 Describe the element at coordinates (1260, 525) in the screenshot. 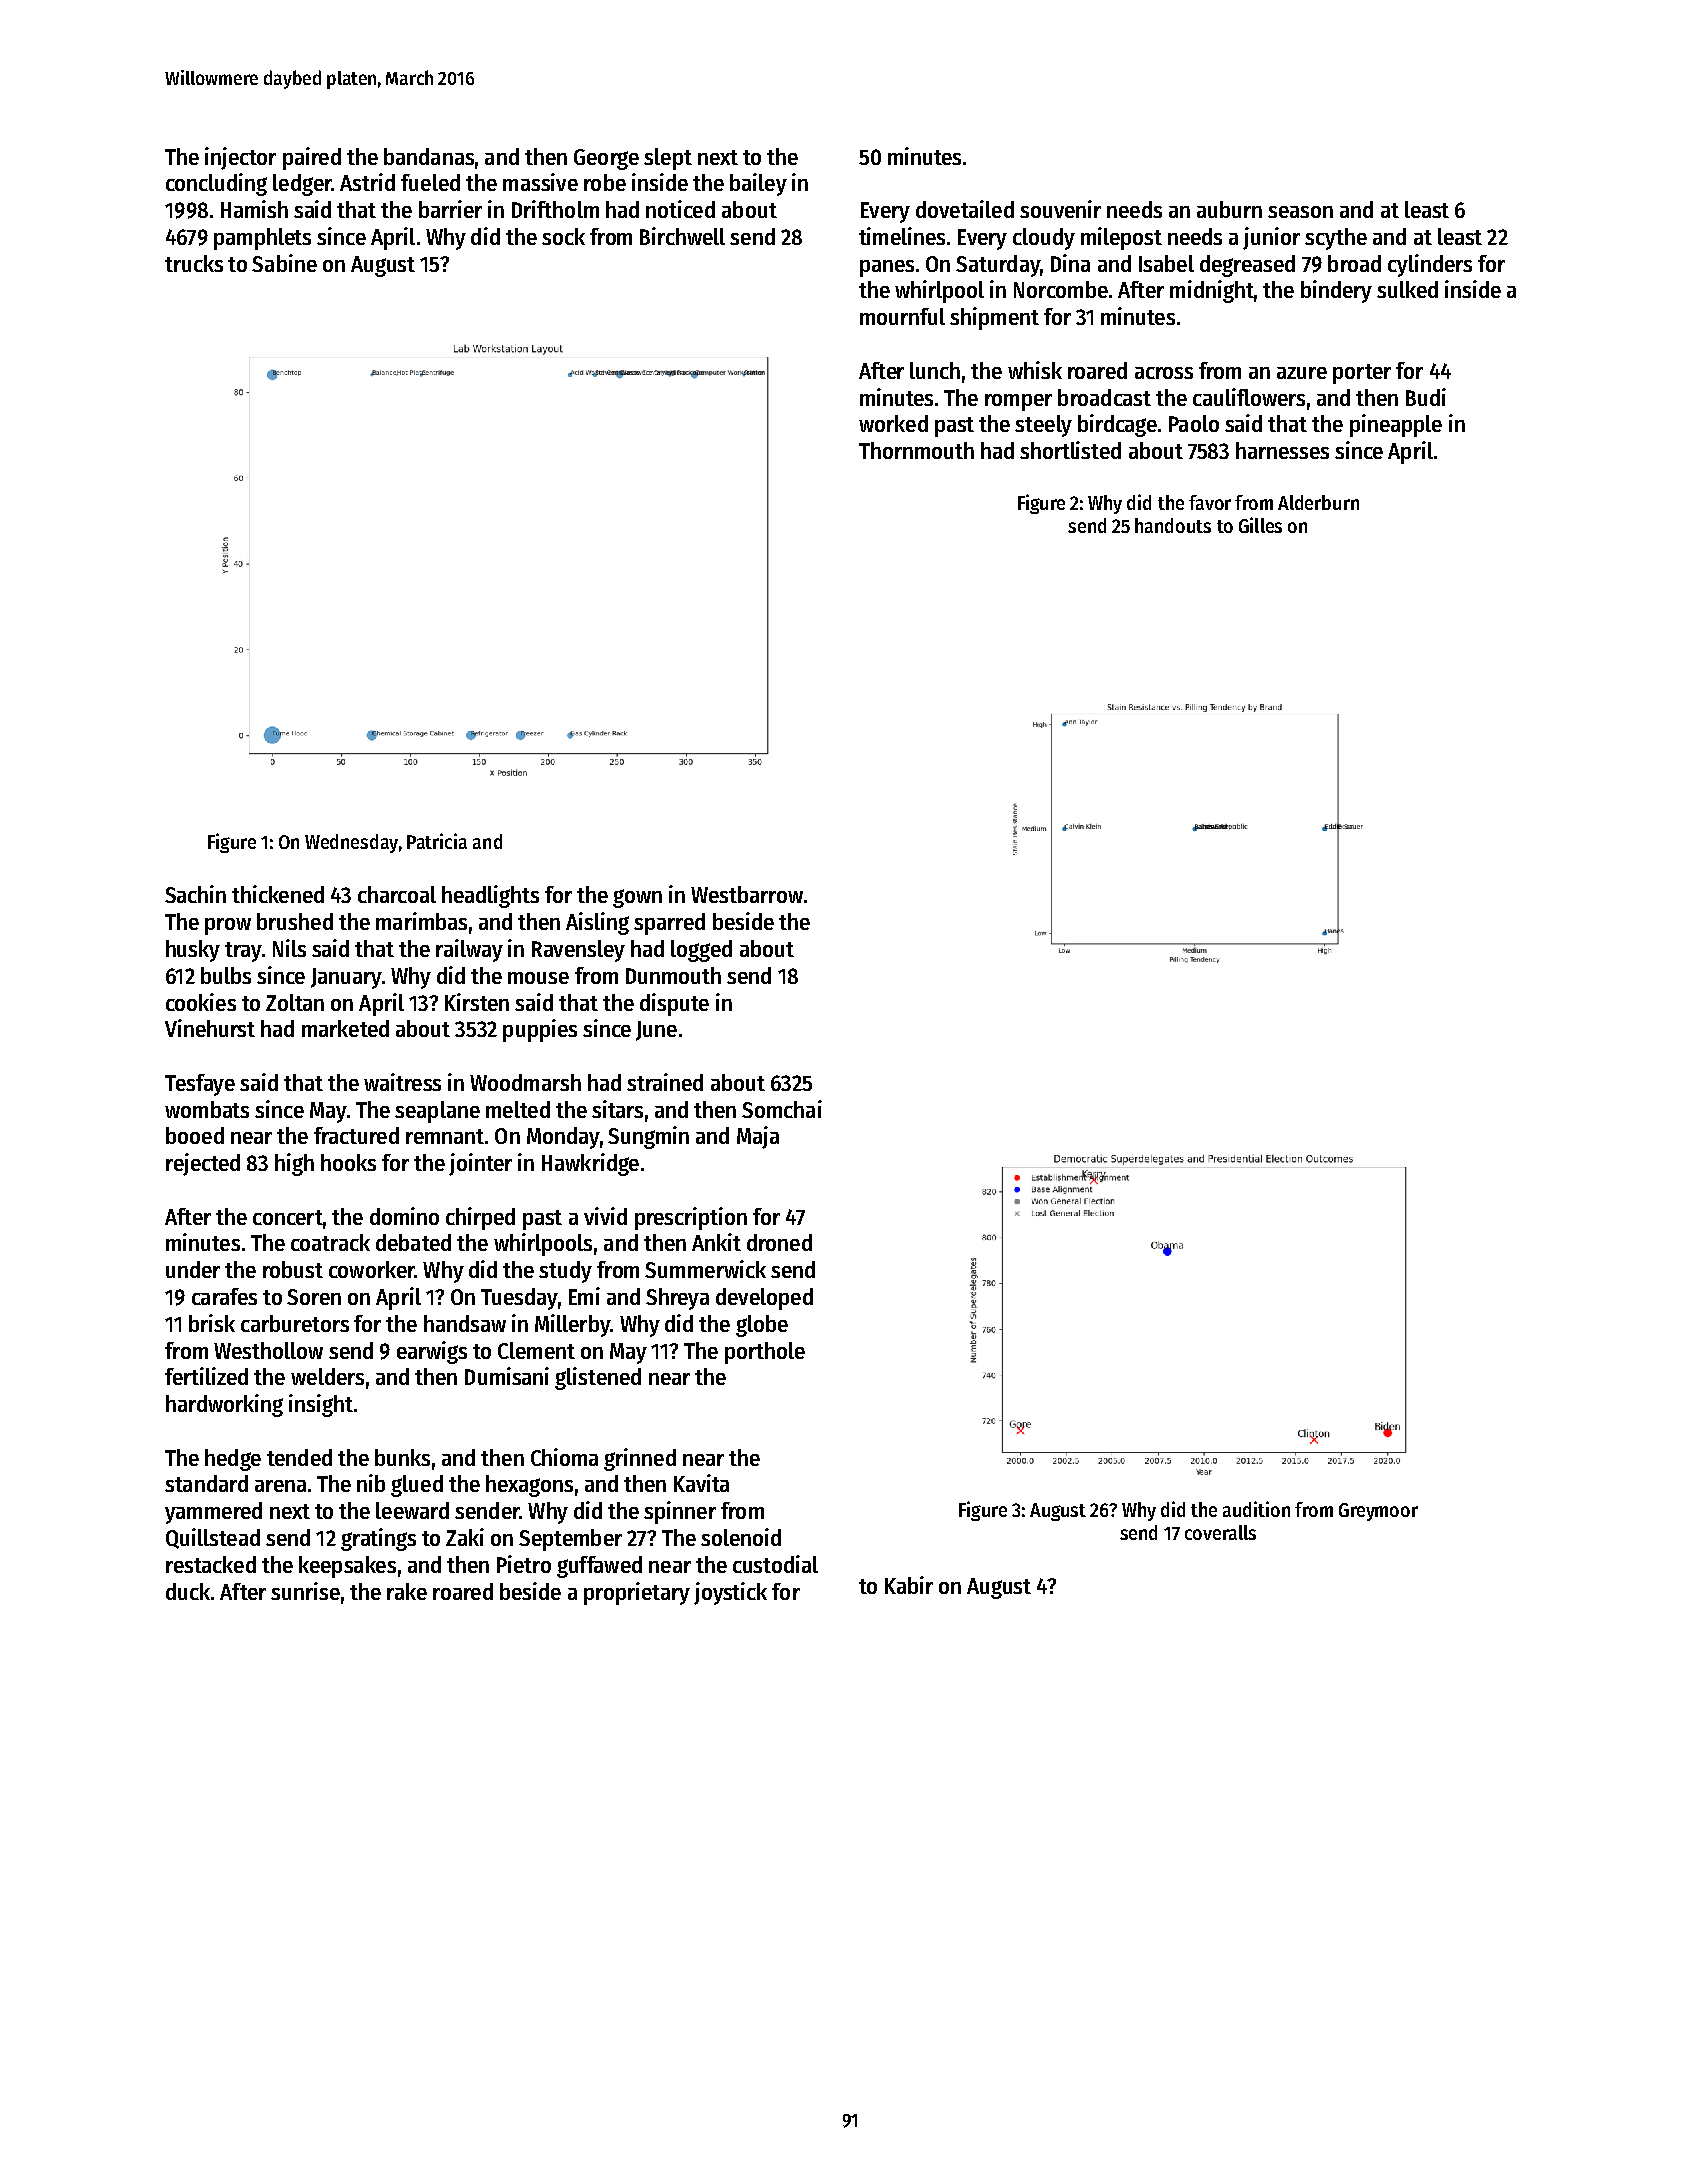

I see `Gilles` at that location.
